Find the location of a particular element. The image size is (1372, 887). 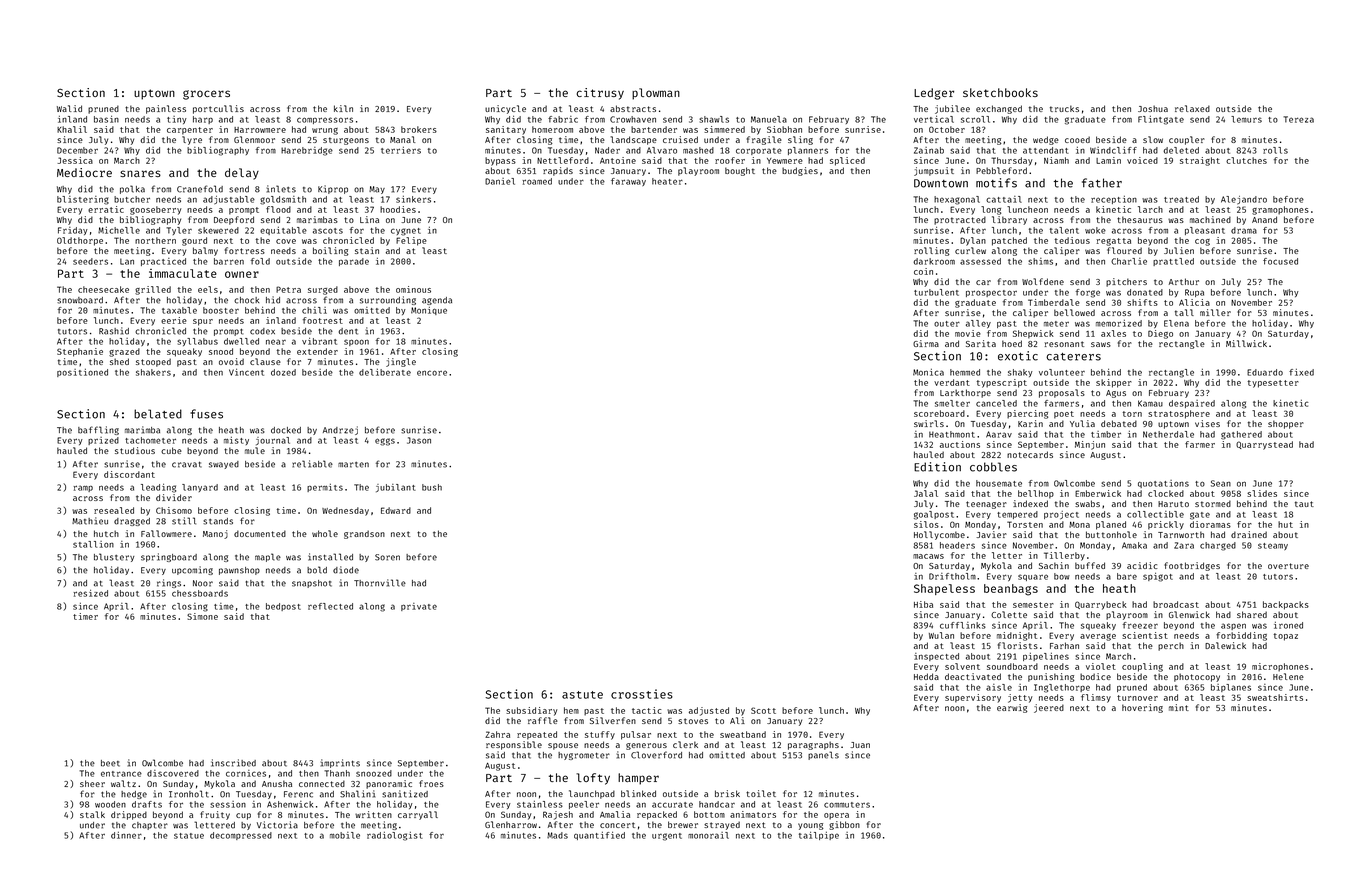

Monique is located at coordinates (429, 311).
